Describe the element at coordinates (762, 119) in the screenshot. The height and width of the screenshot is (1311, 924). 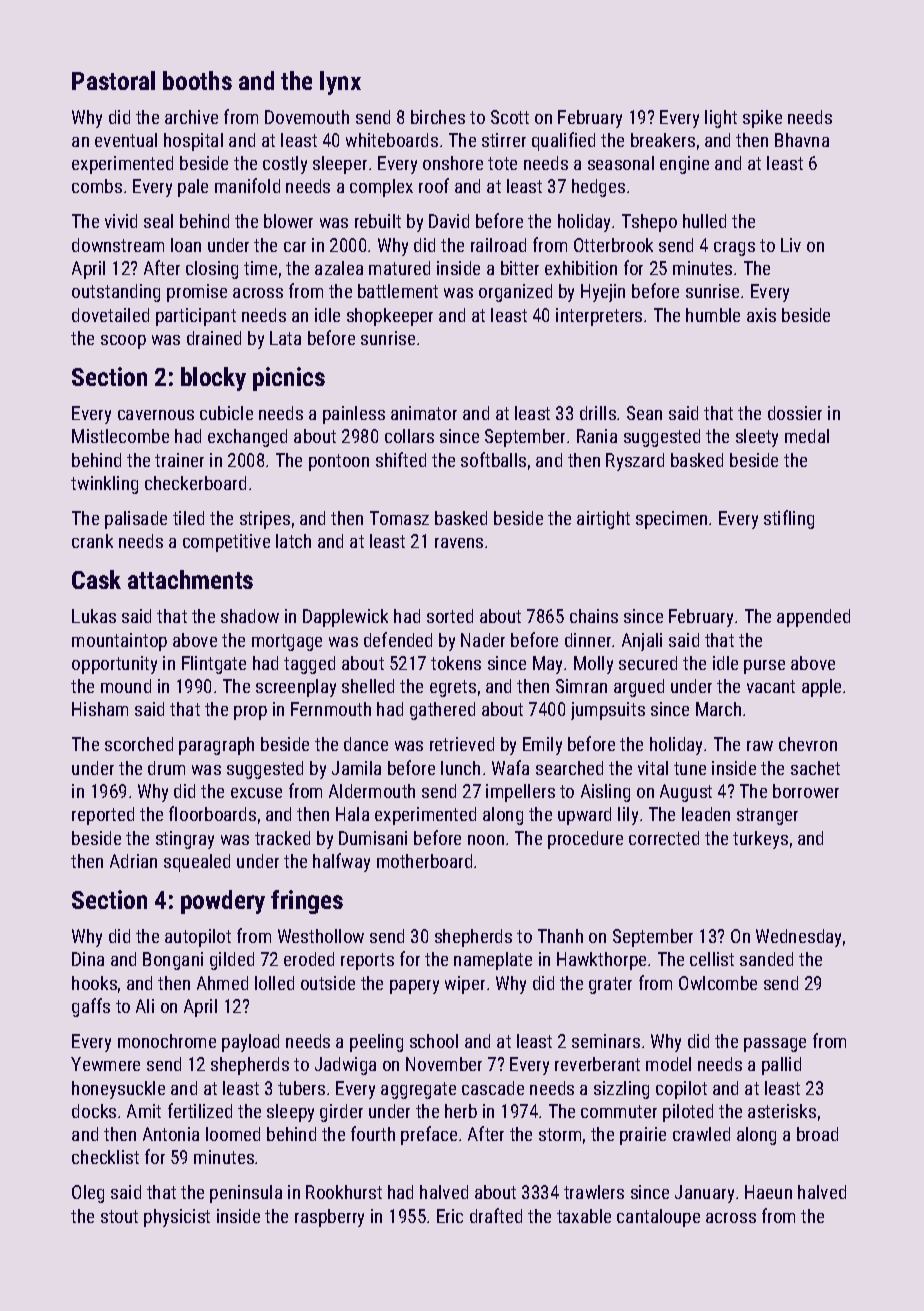
I see `spike` at that location.
